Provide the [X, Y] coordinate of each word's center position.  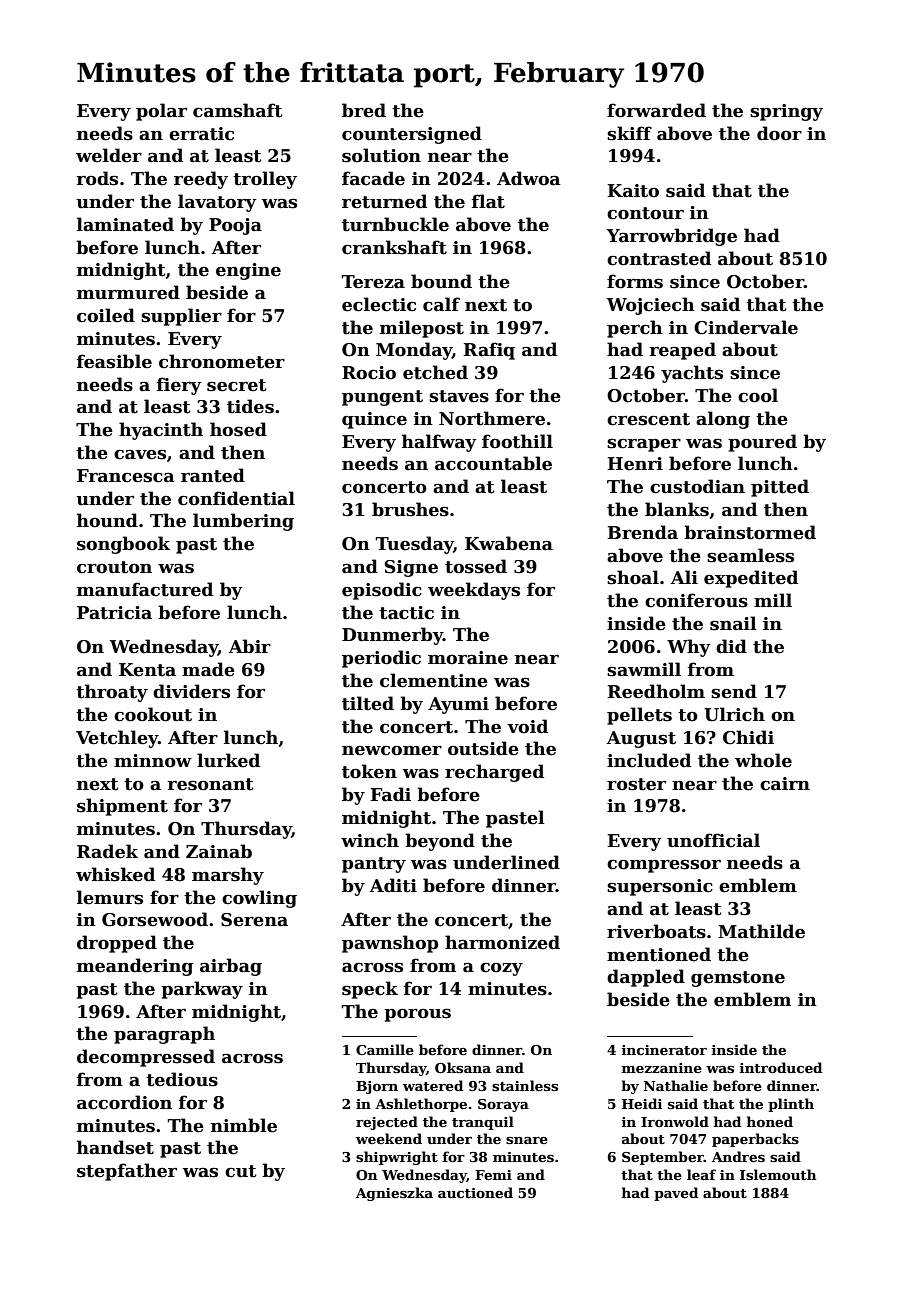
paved [676, 1194]
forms [635, 281]
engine [248, 271]
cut [240, 1171]
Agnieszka [394, 1194]
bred [364, 110]
